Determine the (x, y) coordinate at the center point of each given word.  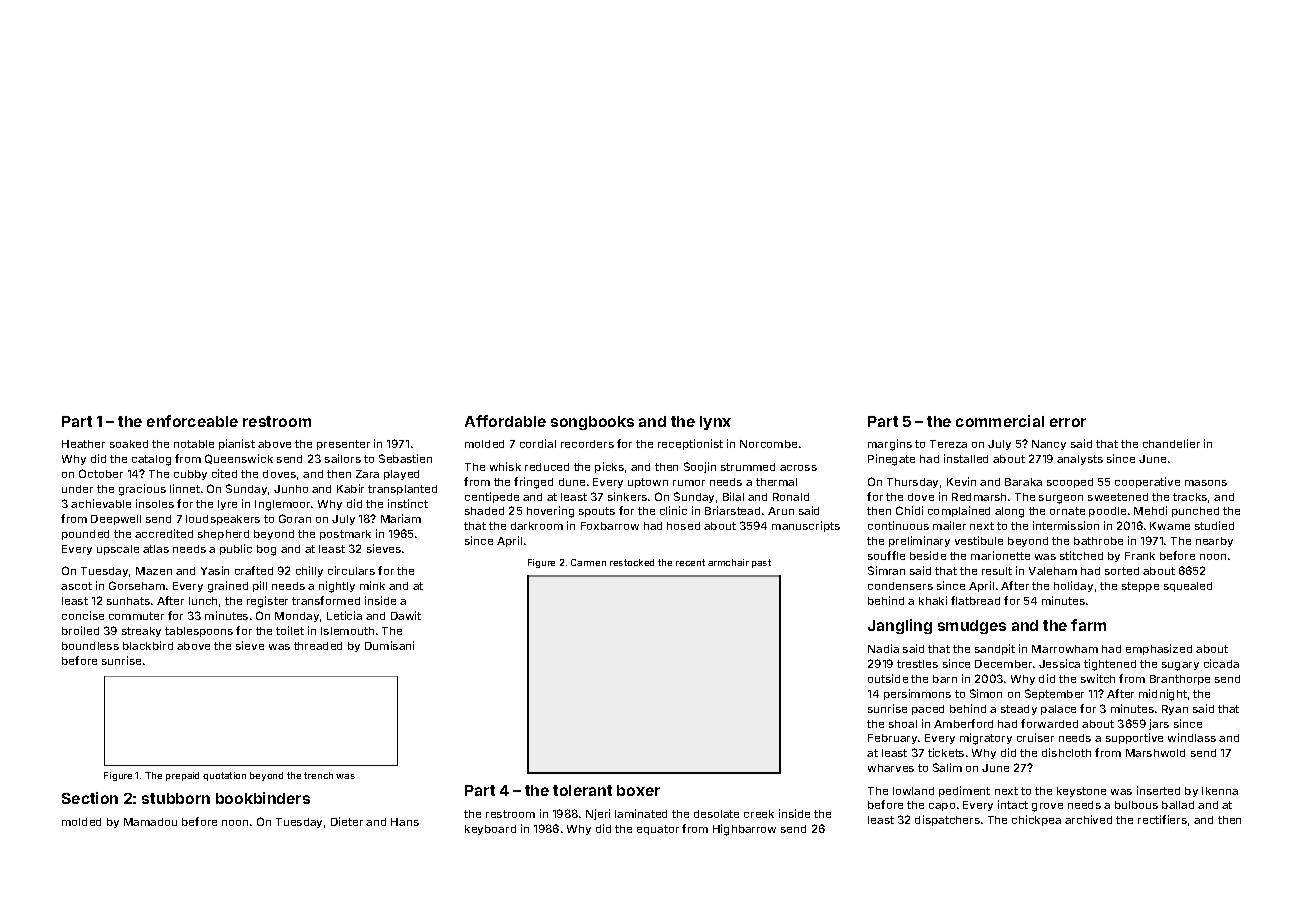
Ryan (1175, 710)
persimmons (917, 694)
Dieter (347, 821)
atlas (156, 549)
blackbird (148, 645)
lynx (715, 423)
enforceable (192, 421)
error (1068, 422)
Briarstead (732, 510)
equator (658, 830)
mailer (949, 525)
